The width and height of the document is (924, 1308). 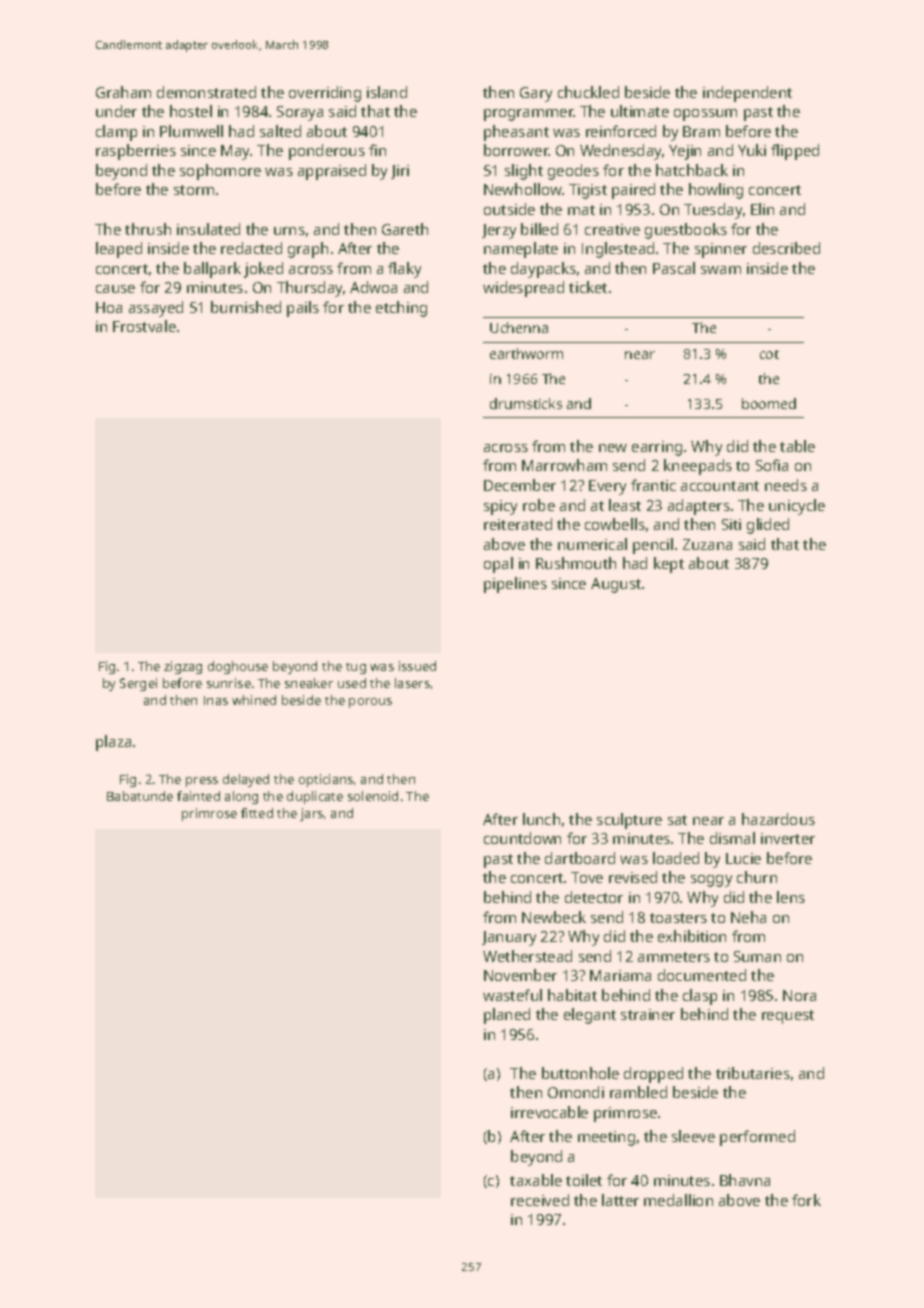 I want to click on Pascal, so click(x=674, y=268).
